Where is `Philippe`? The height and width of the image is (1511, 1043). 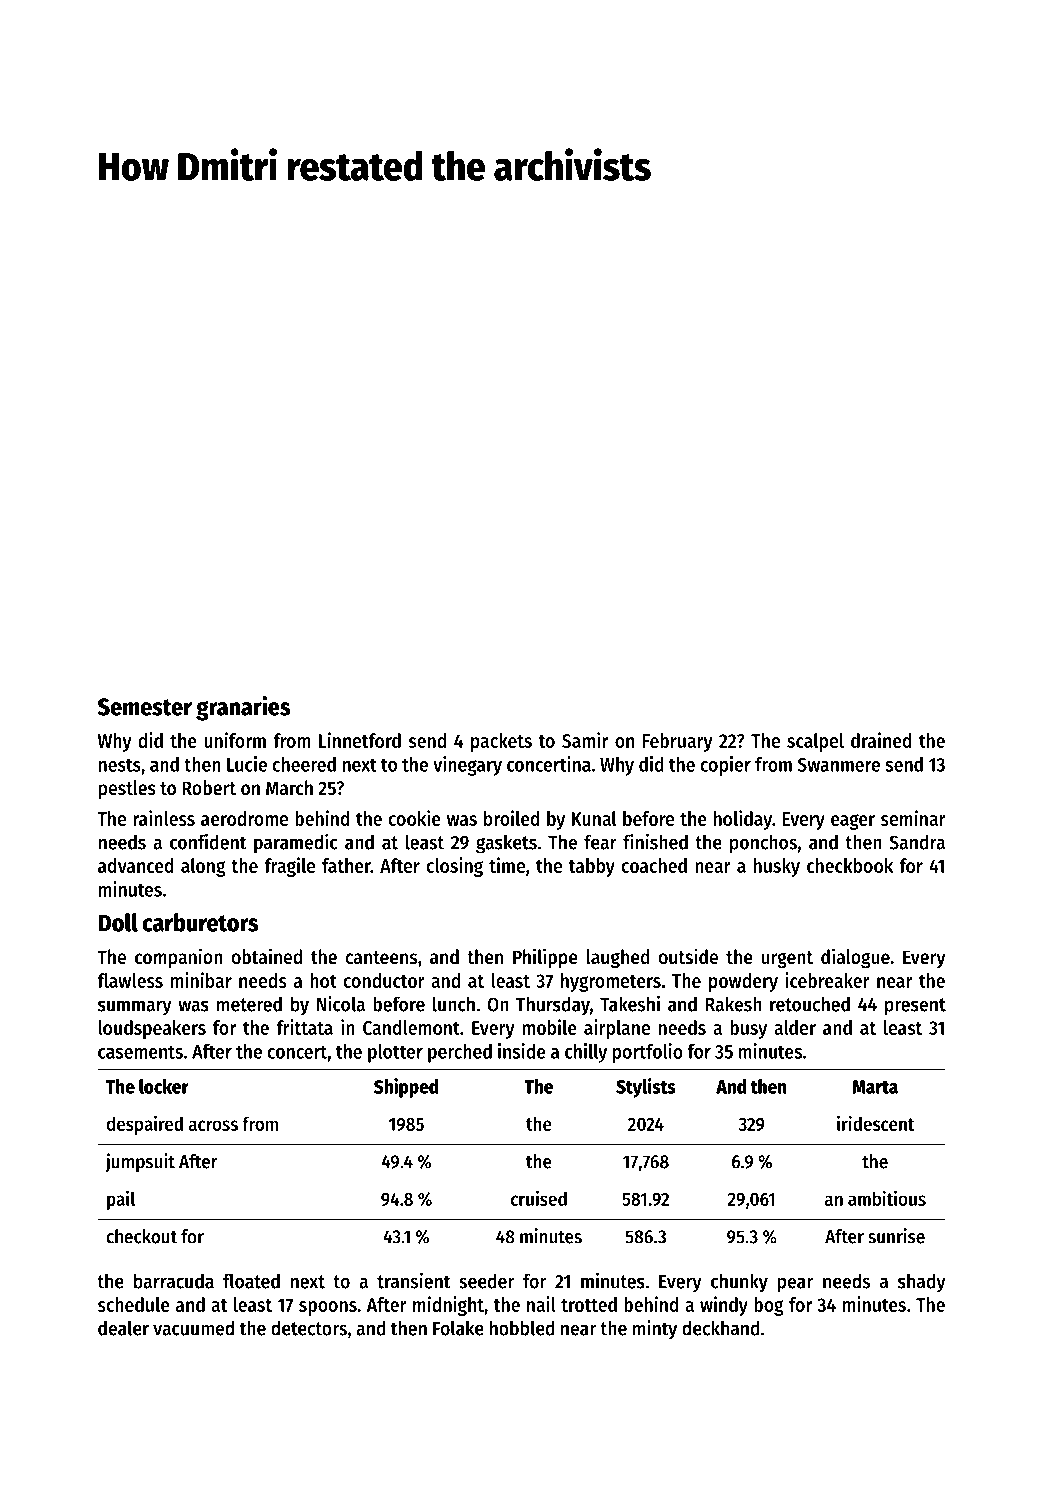
Philippe is located at coordinates (545, 958).
